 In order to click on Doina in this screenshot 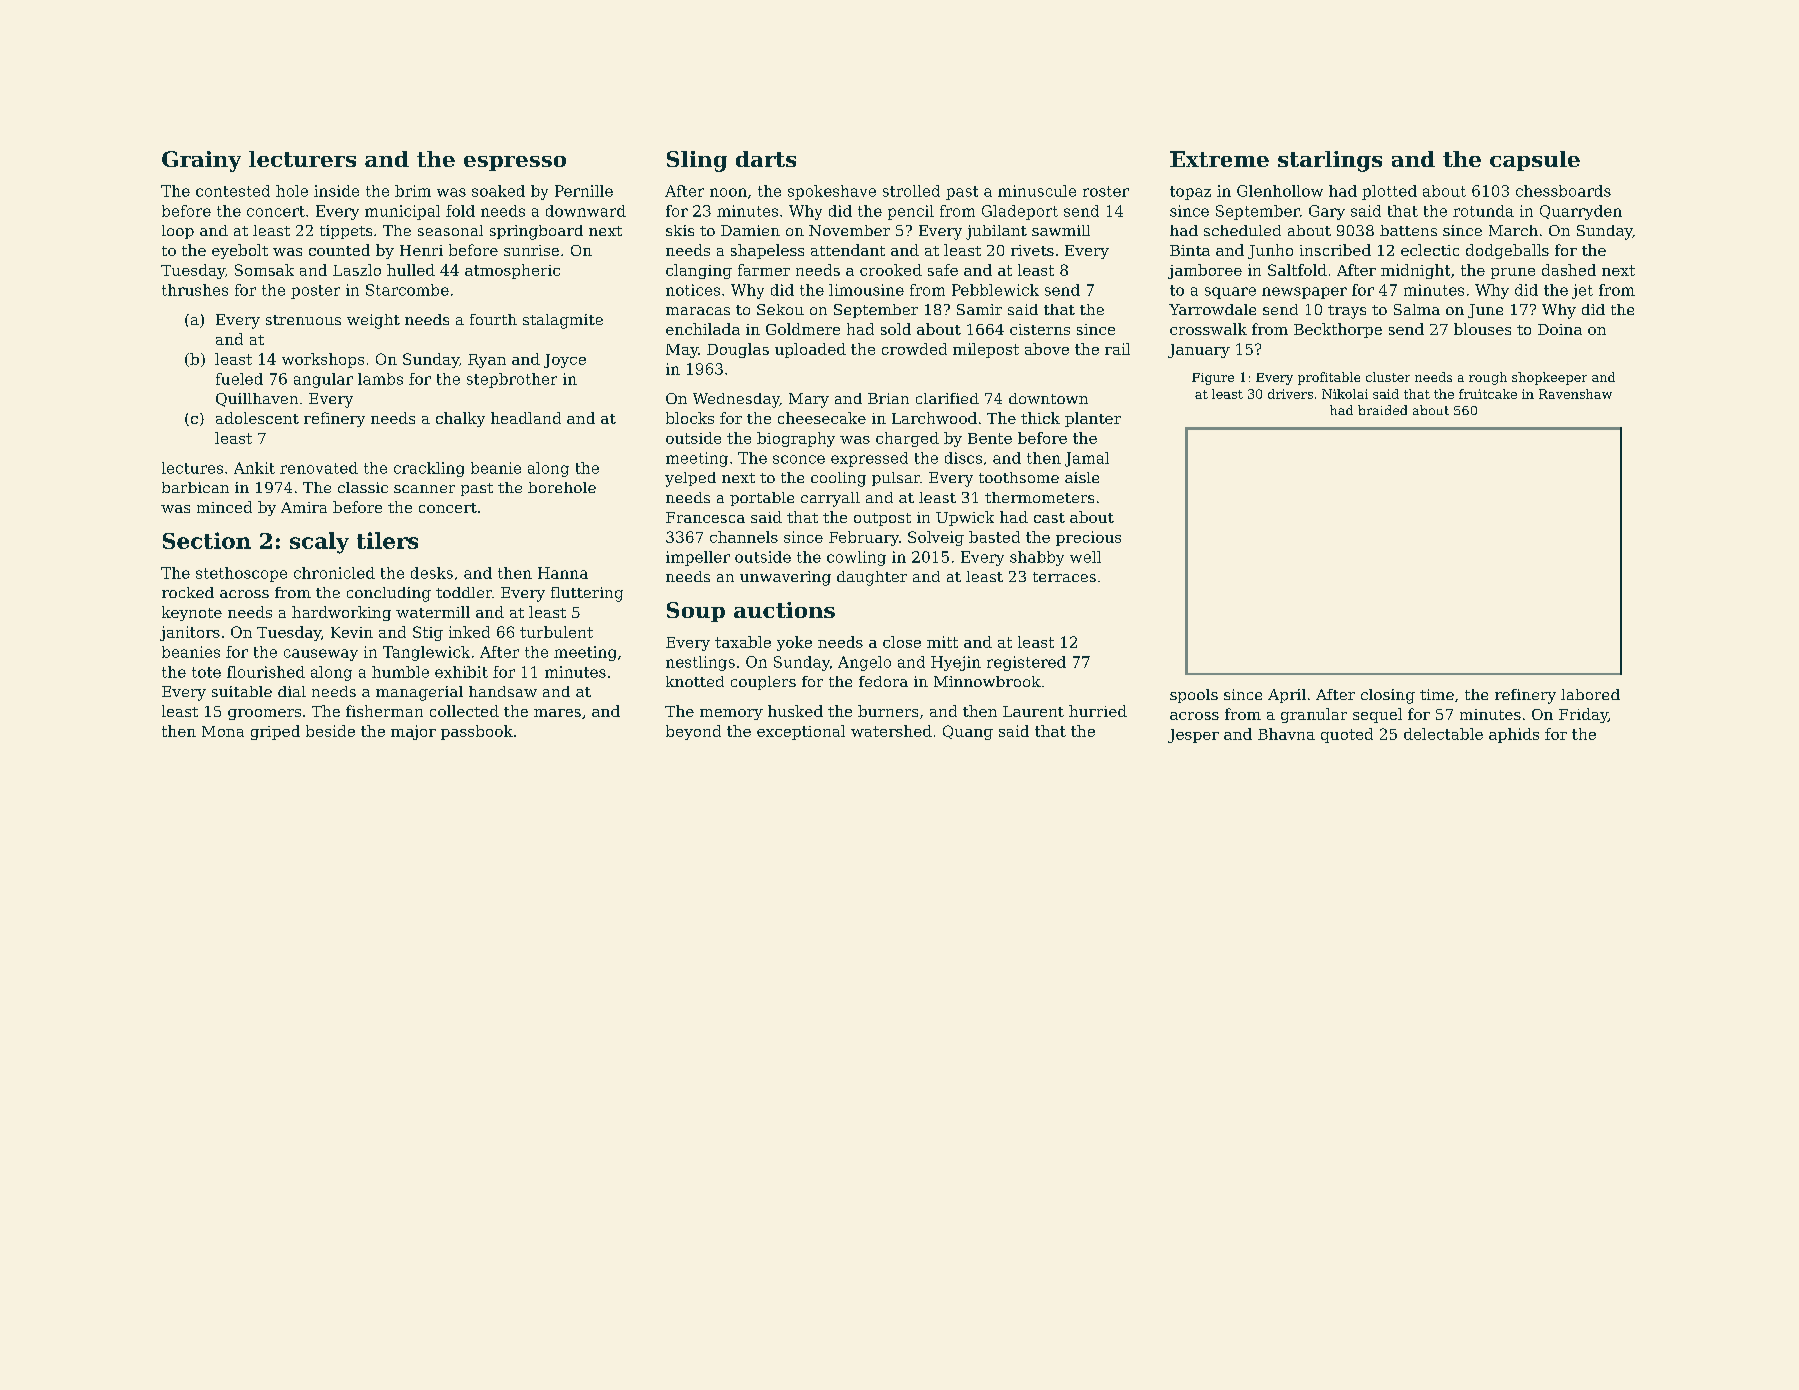, I will do `click(1560, 329)`.
